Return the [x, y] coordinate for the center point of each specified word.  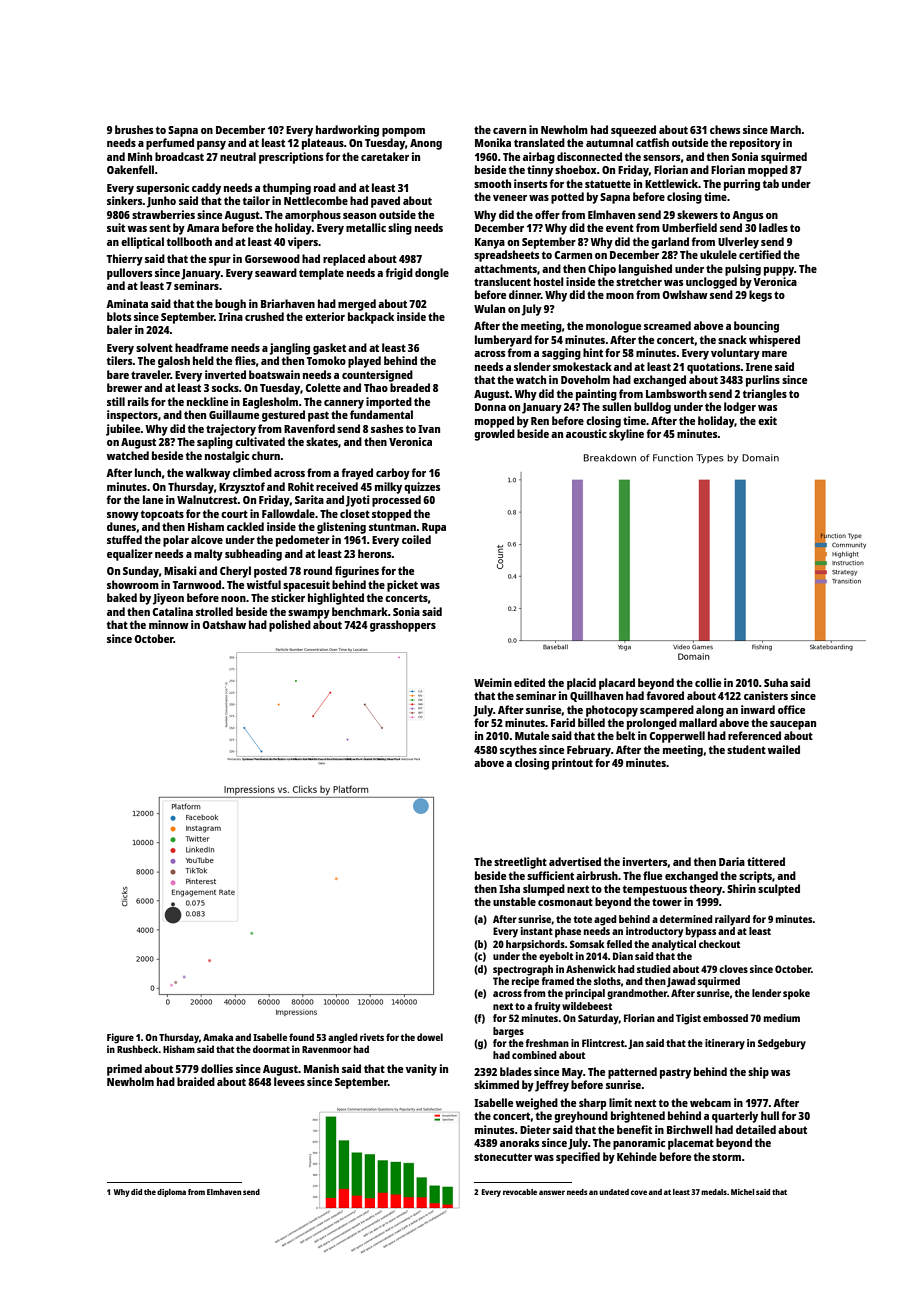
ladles [773, 227]
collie [708, 682]
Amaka [218, 1037]
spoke [796, 994]
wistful [264, 584]
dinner [525, 294]
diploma [171, 1193]
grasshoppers [403, 626]
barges [508, 1032]
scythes [518, 751]
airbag [539, 158]
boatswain [274, 374]
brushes [134, 129]
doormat [271, 1049]
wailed [784, 749]
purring [742, 185]
